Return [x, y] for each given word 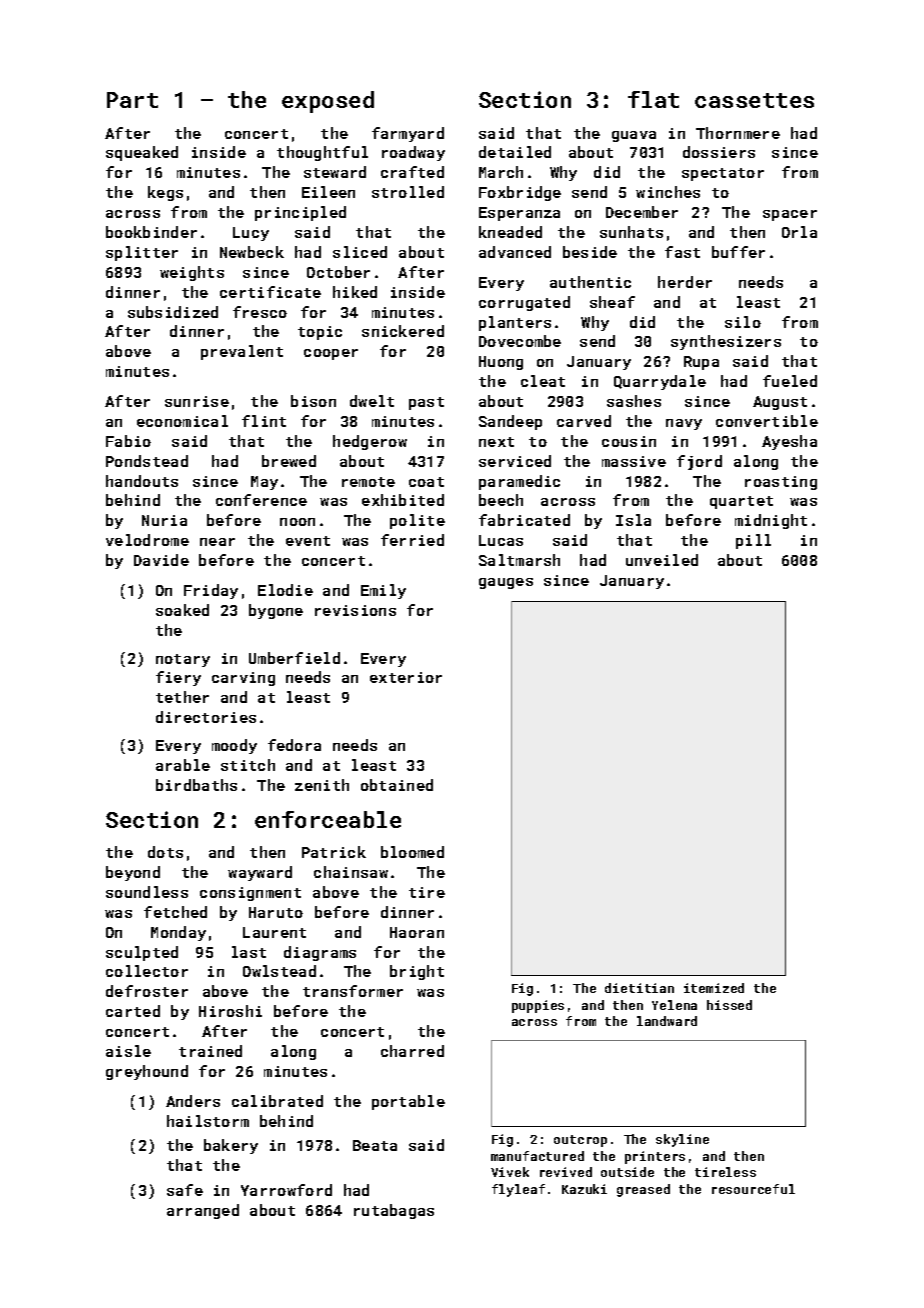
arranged [203, 1211]
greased [643, 1190]
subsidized [173, 312]
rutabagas [394, 1211]
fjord [699, 462]
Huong [501, 363]
